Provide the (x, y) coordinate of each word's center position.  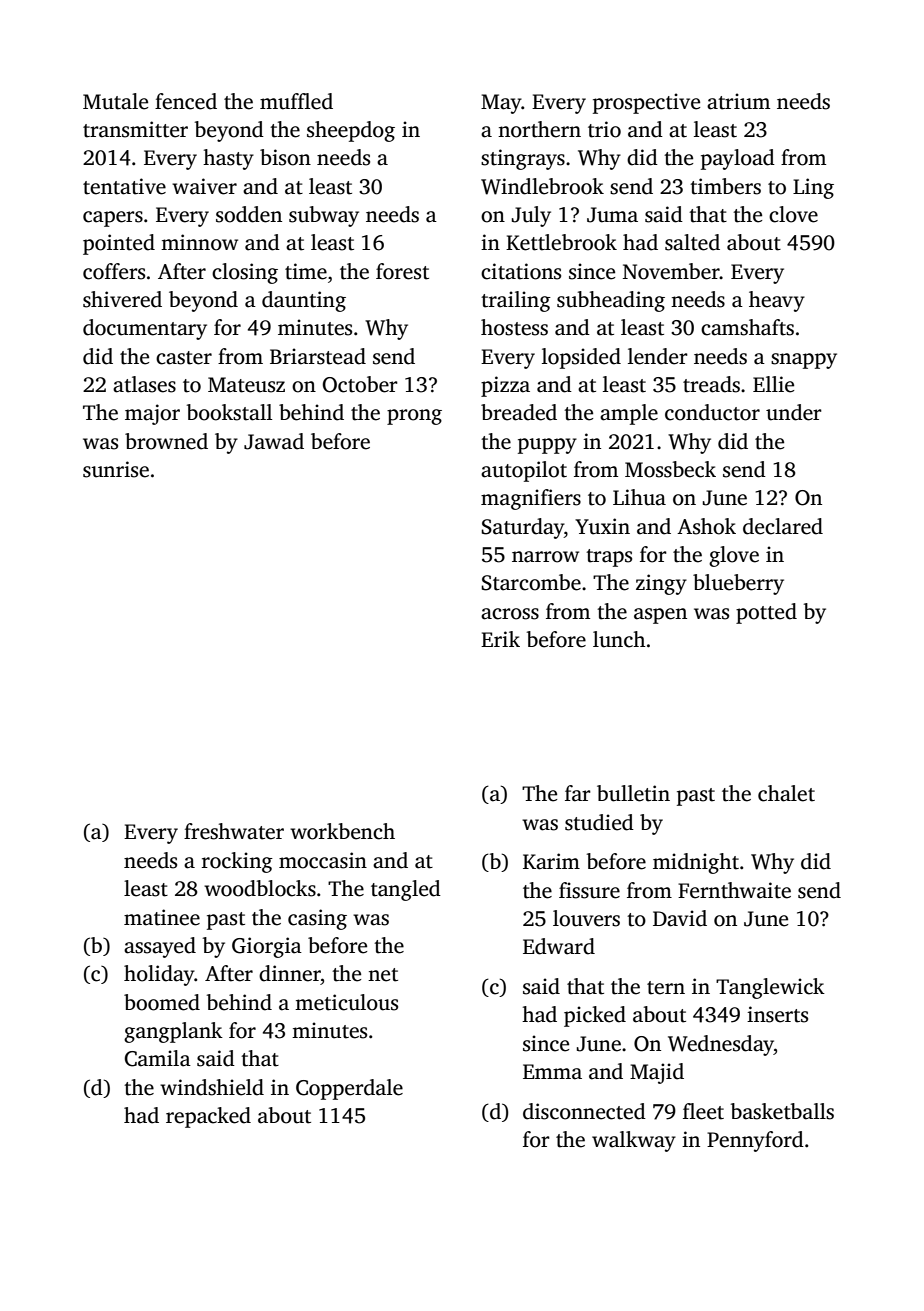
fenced (186, 101)
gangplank (173, 1032)
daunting (304, 301)
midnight (696, 863)
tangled (406, 890)
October (360, 384)
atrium (738, 101)
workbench (342, 831)
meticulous (346, 1002)
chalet (786, 793)
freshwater (234, 831)
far (578, 793)
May (501, 104)
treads (711, 384)
